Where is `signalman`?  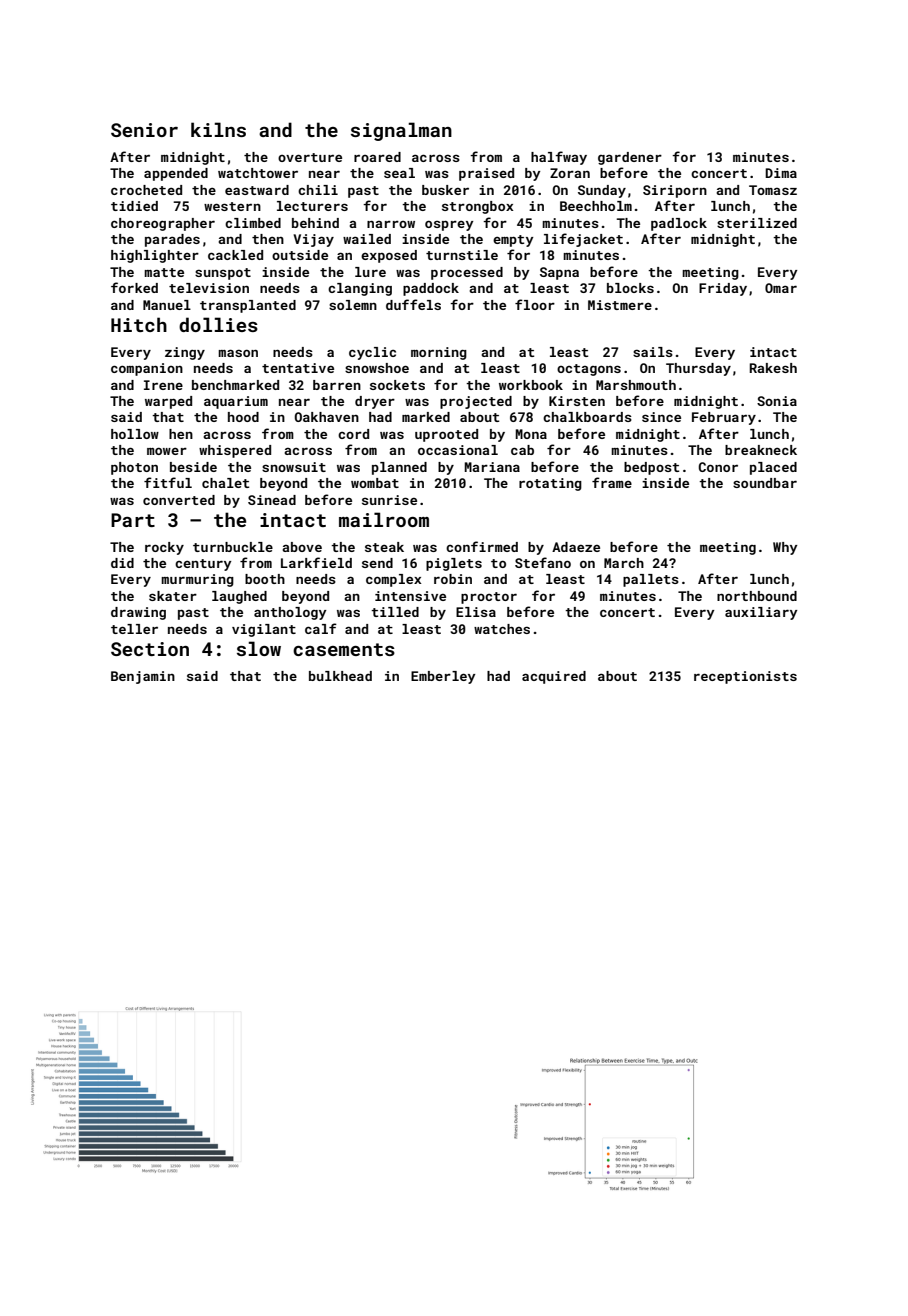
signalman is located at coordinates (401, 131).
